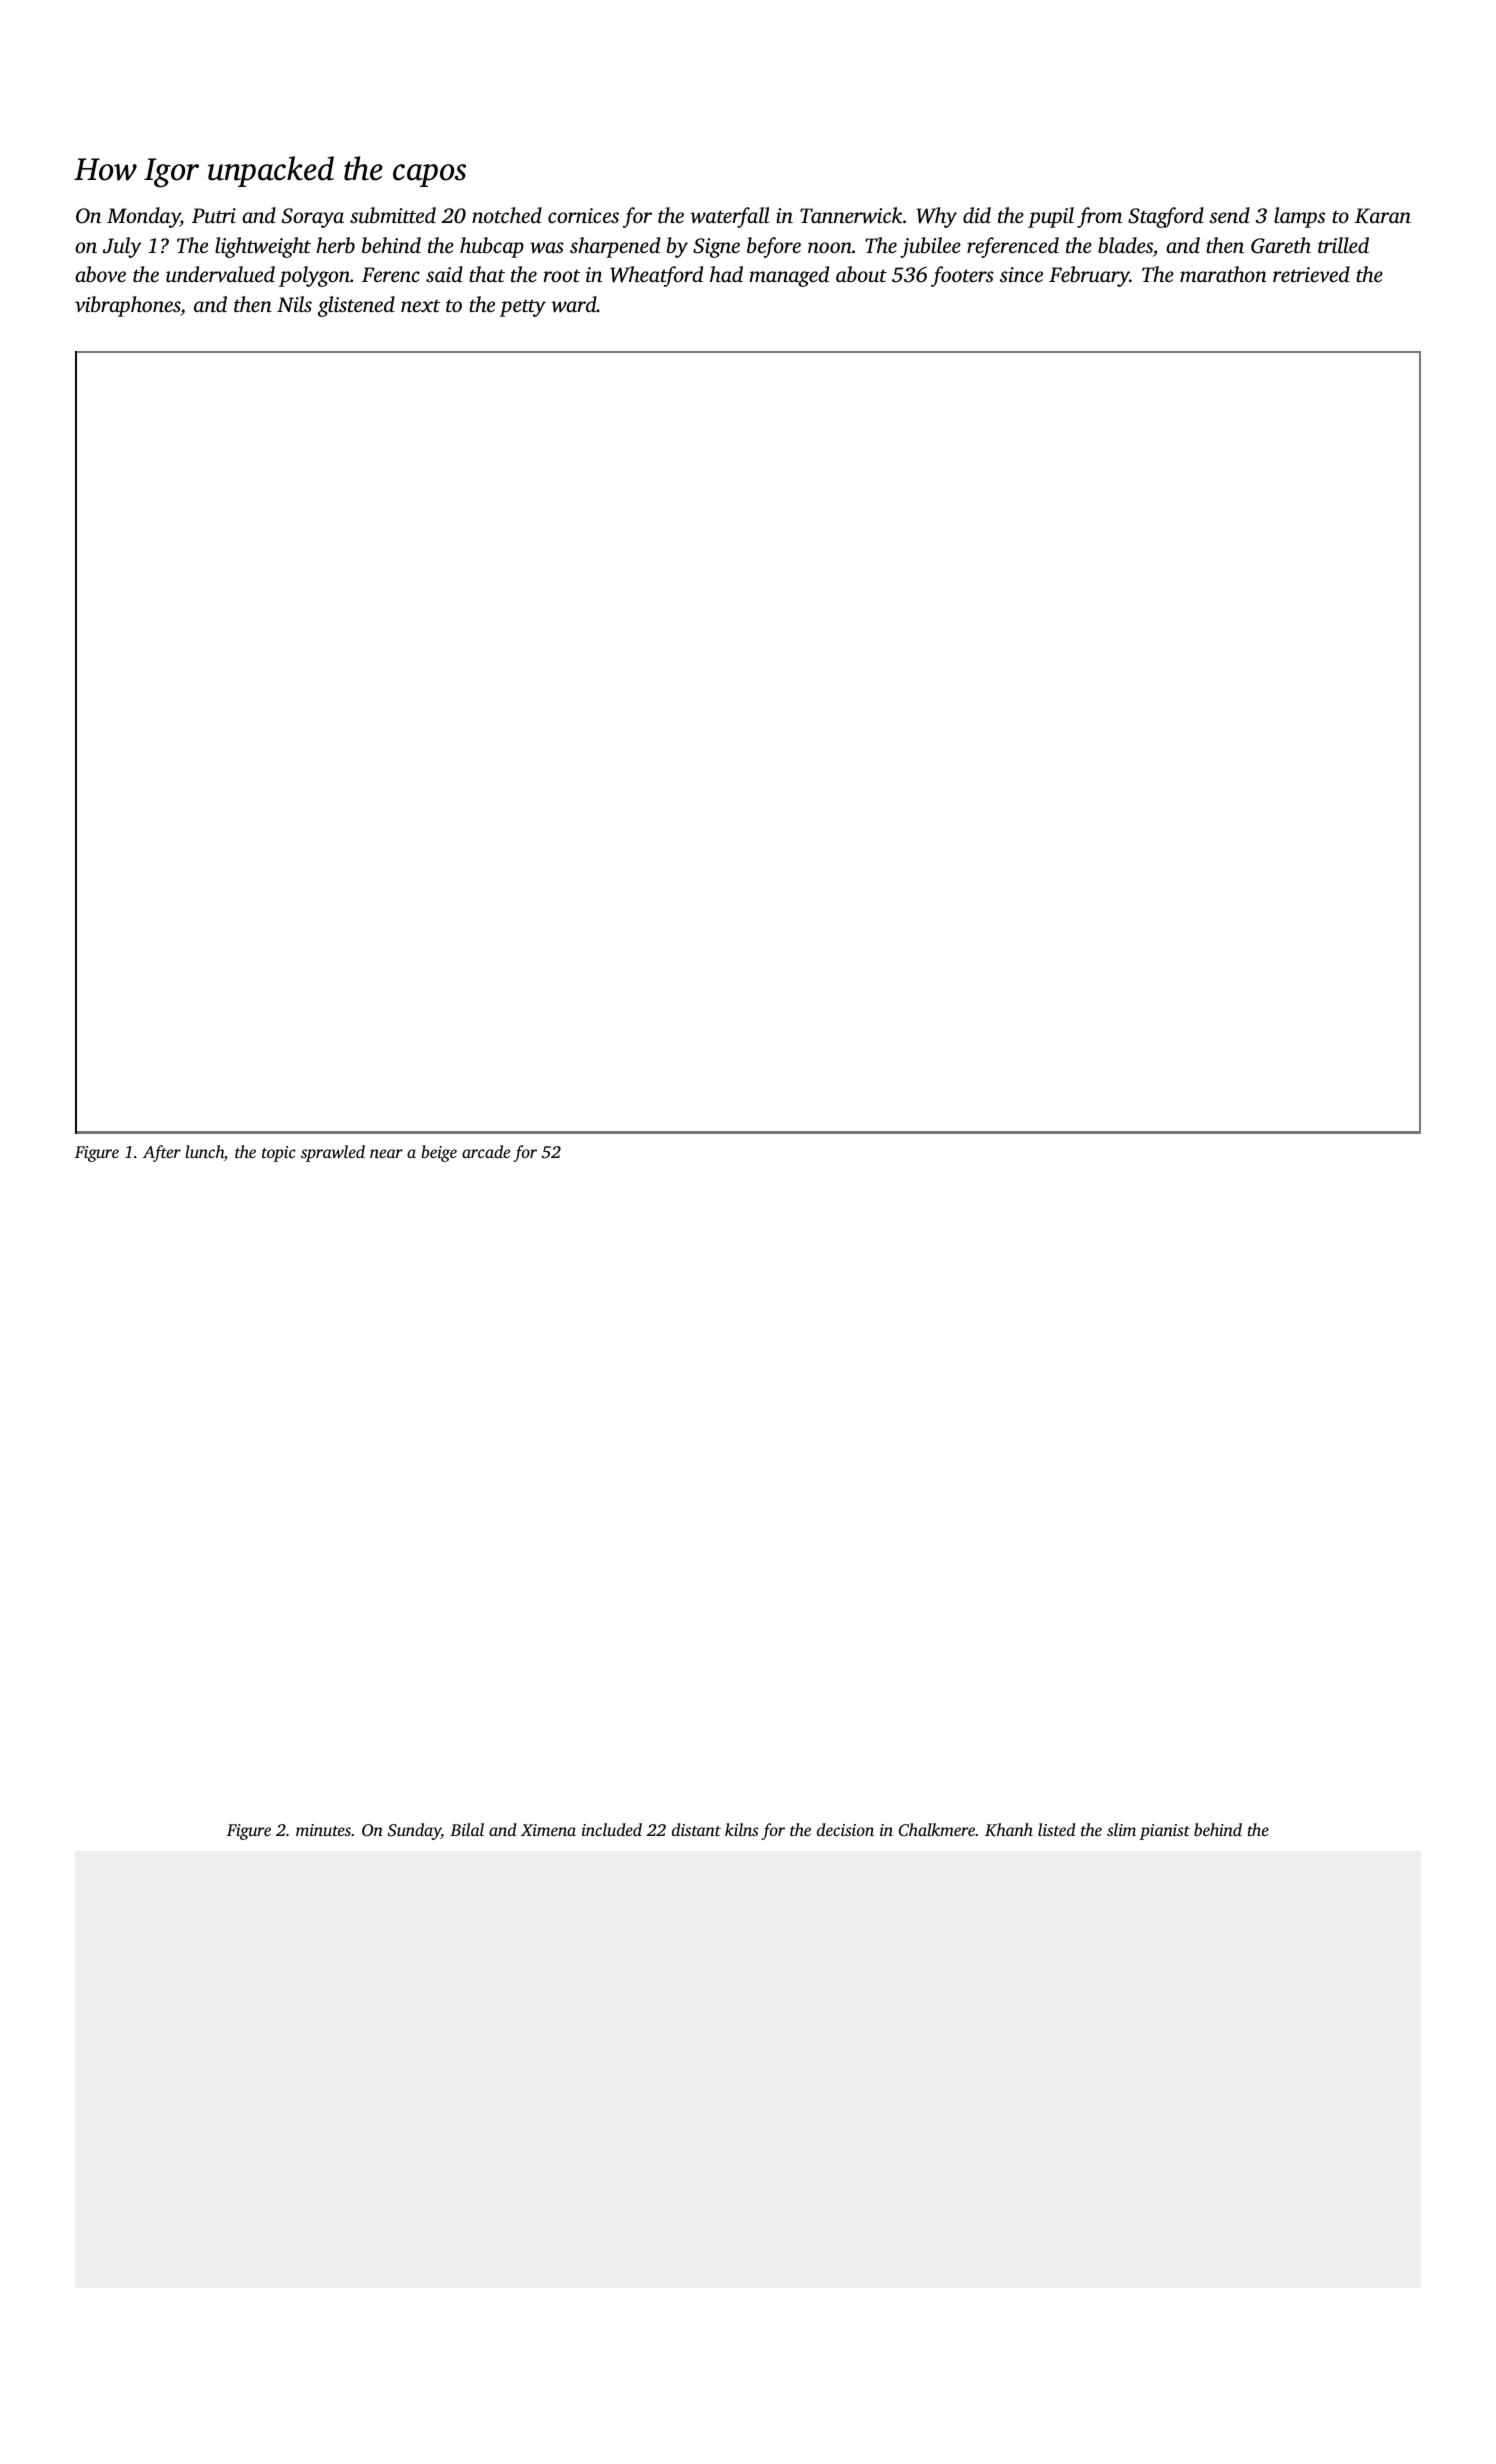 This document has width=1496, height=2464. Describe the element at coordinates (1299, 217) in the document. I see `lamps` at that location.
